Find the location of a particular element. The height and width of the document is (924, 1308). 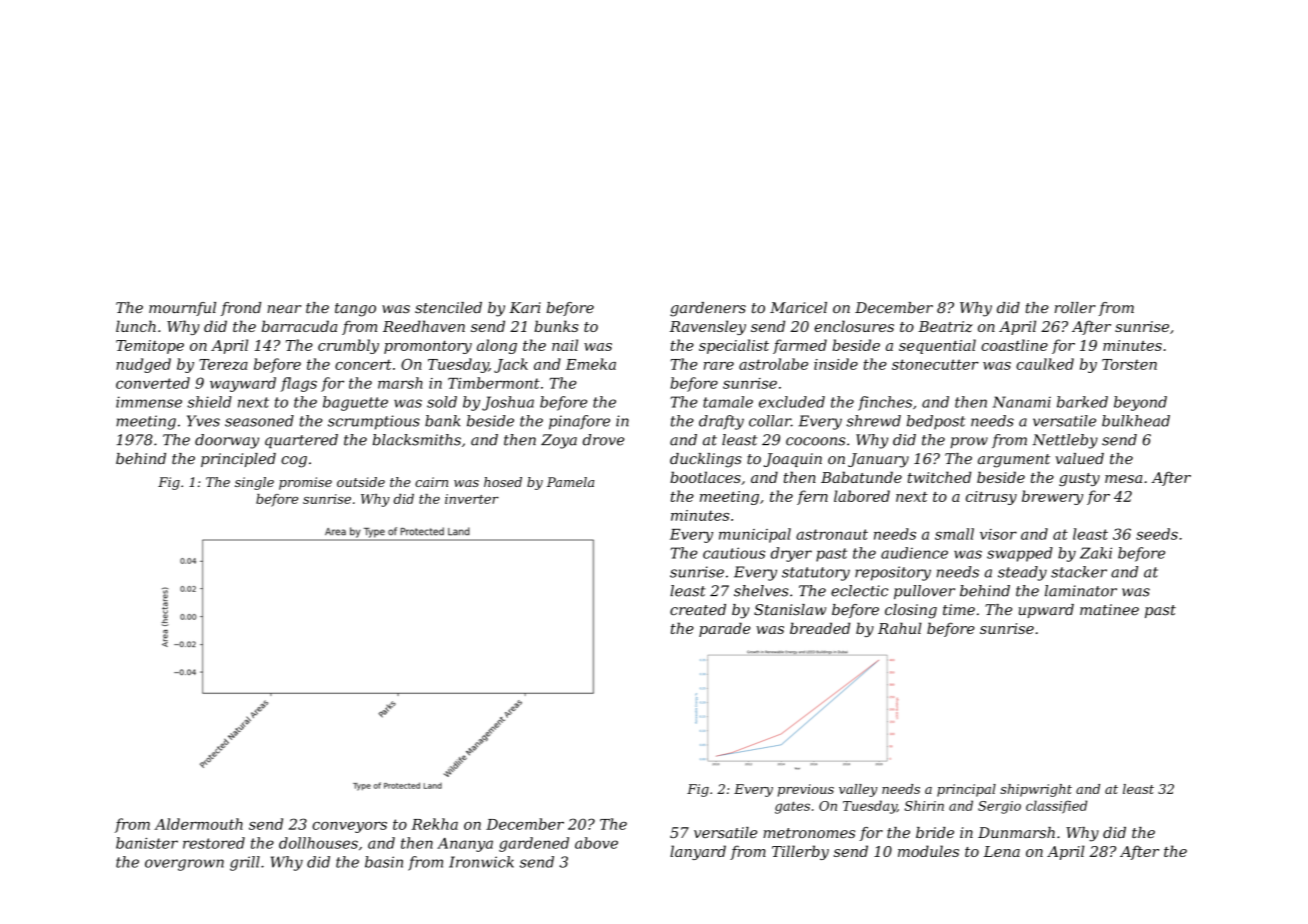

breaded is located at coordinates (820, 628).
